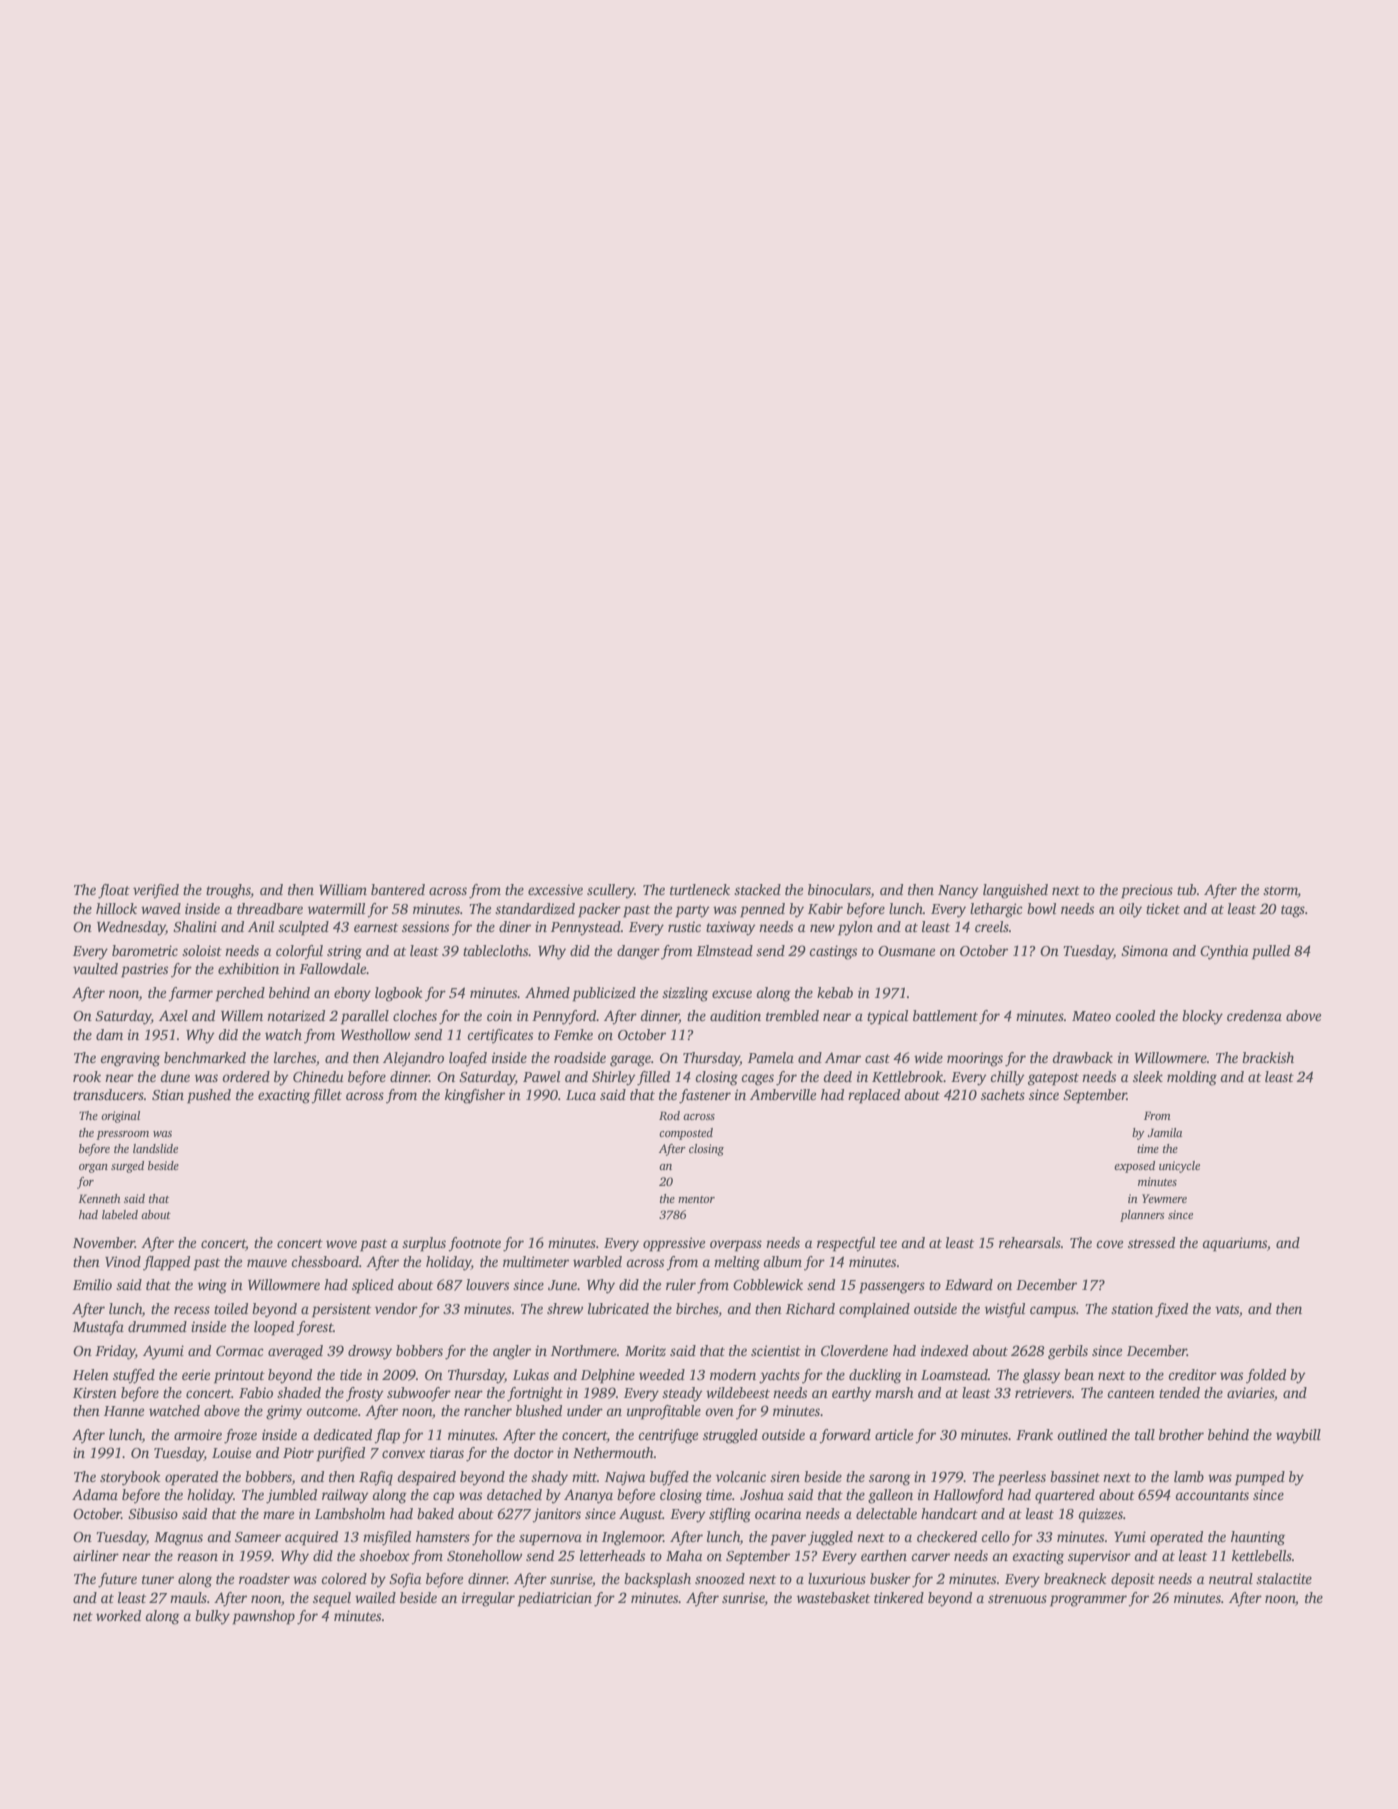  I want to click on aviaries, so click(1250, 1392).
